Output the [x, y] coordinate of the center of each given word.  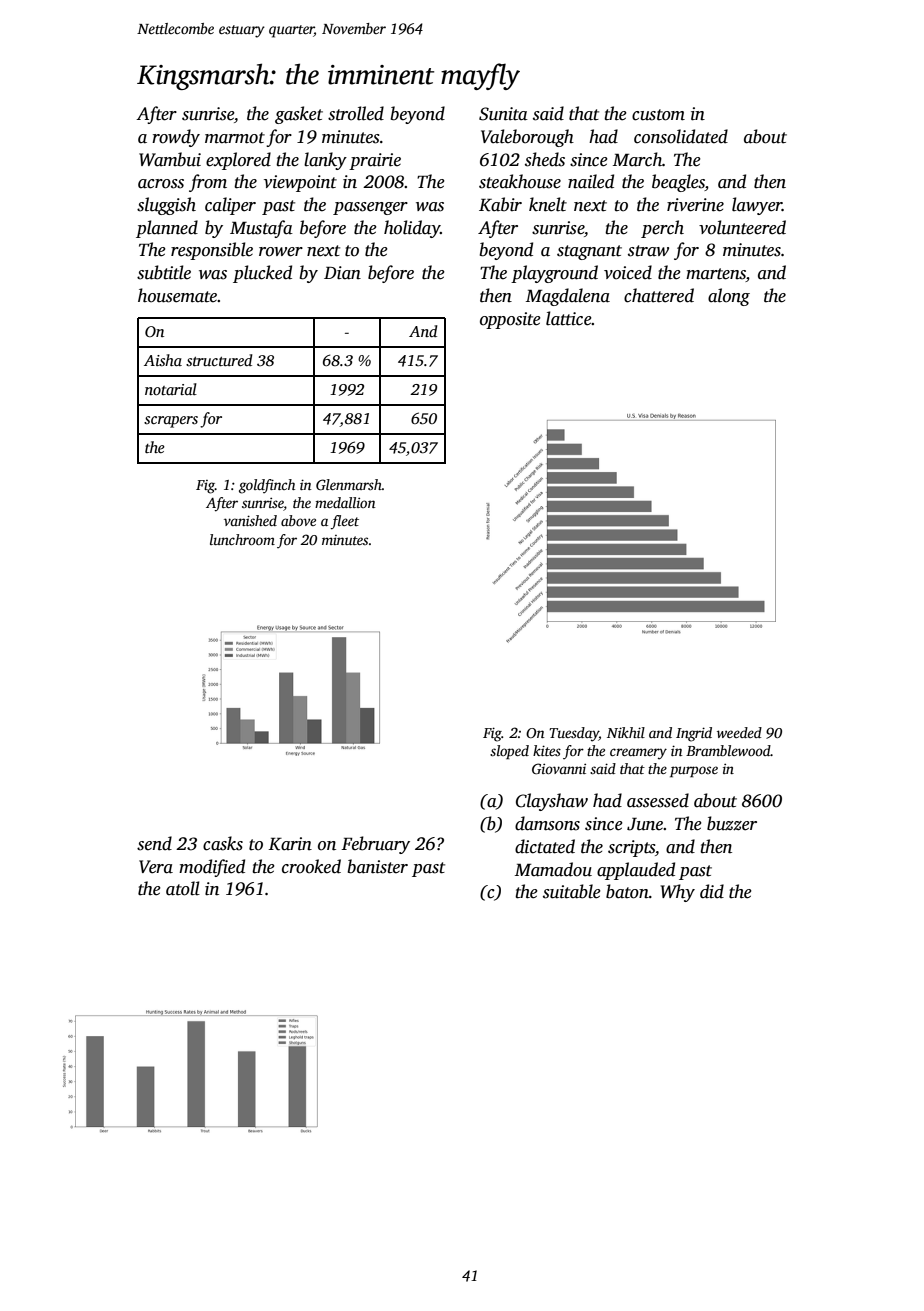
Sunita [503, 114]
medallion [345, 502]
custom [658, 115]
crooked [311, 866]
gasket [299, 115]
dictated [545, 846]
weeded [739, 732]
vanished [250, 520]
